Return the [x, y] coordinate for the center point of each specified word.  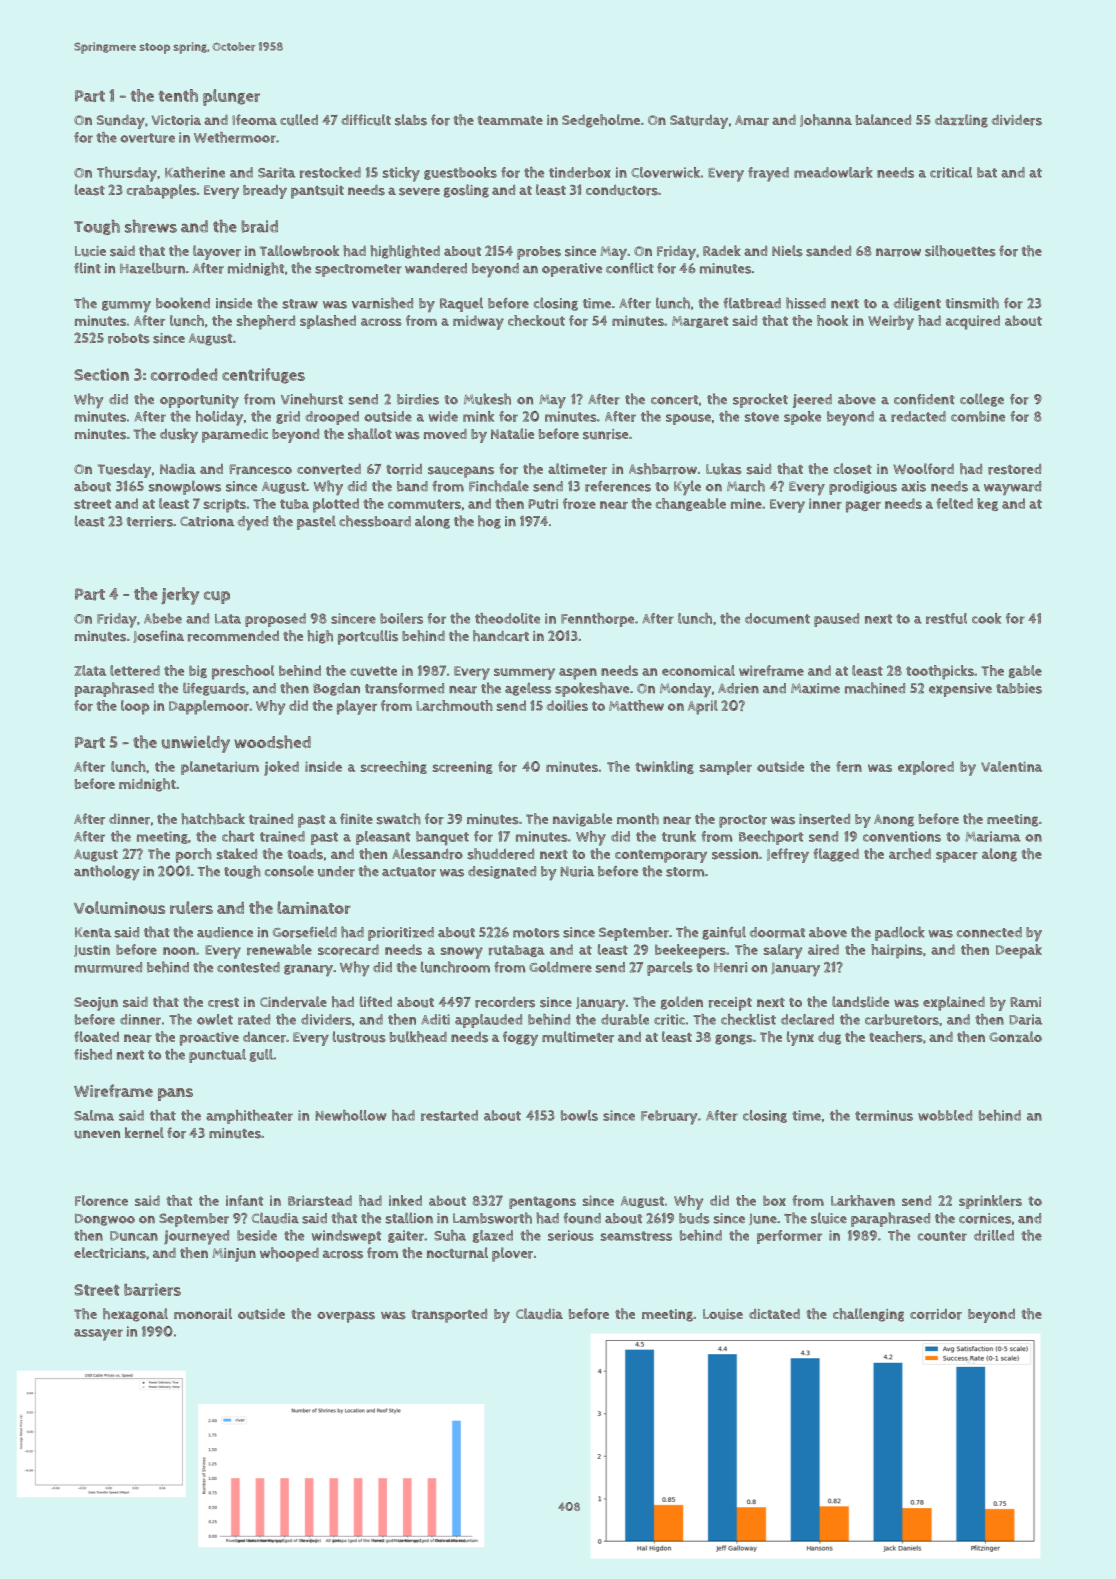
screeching [394, 767]
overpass [346, 1317]
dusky [179, 435]
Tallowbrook [299, 251]
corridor [936, 1314]
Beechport [771, 838]
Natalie [512, 433]
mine [746, 503]
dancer [264, 1037]
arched [910, 854]
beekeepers [690, 951]
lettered [135, 670]
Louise [723, 1314]
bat [987, 172]
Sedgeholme [601, 121]
